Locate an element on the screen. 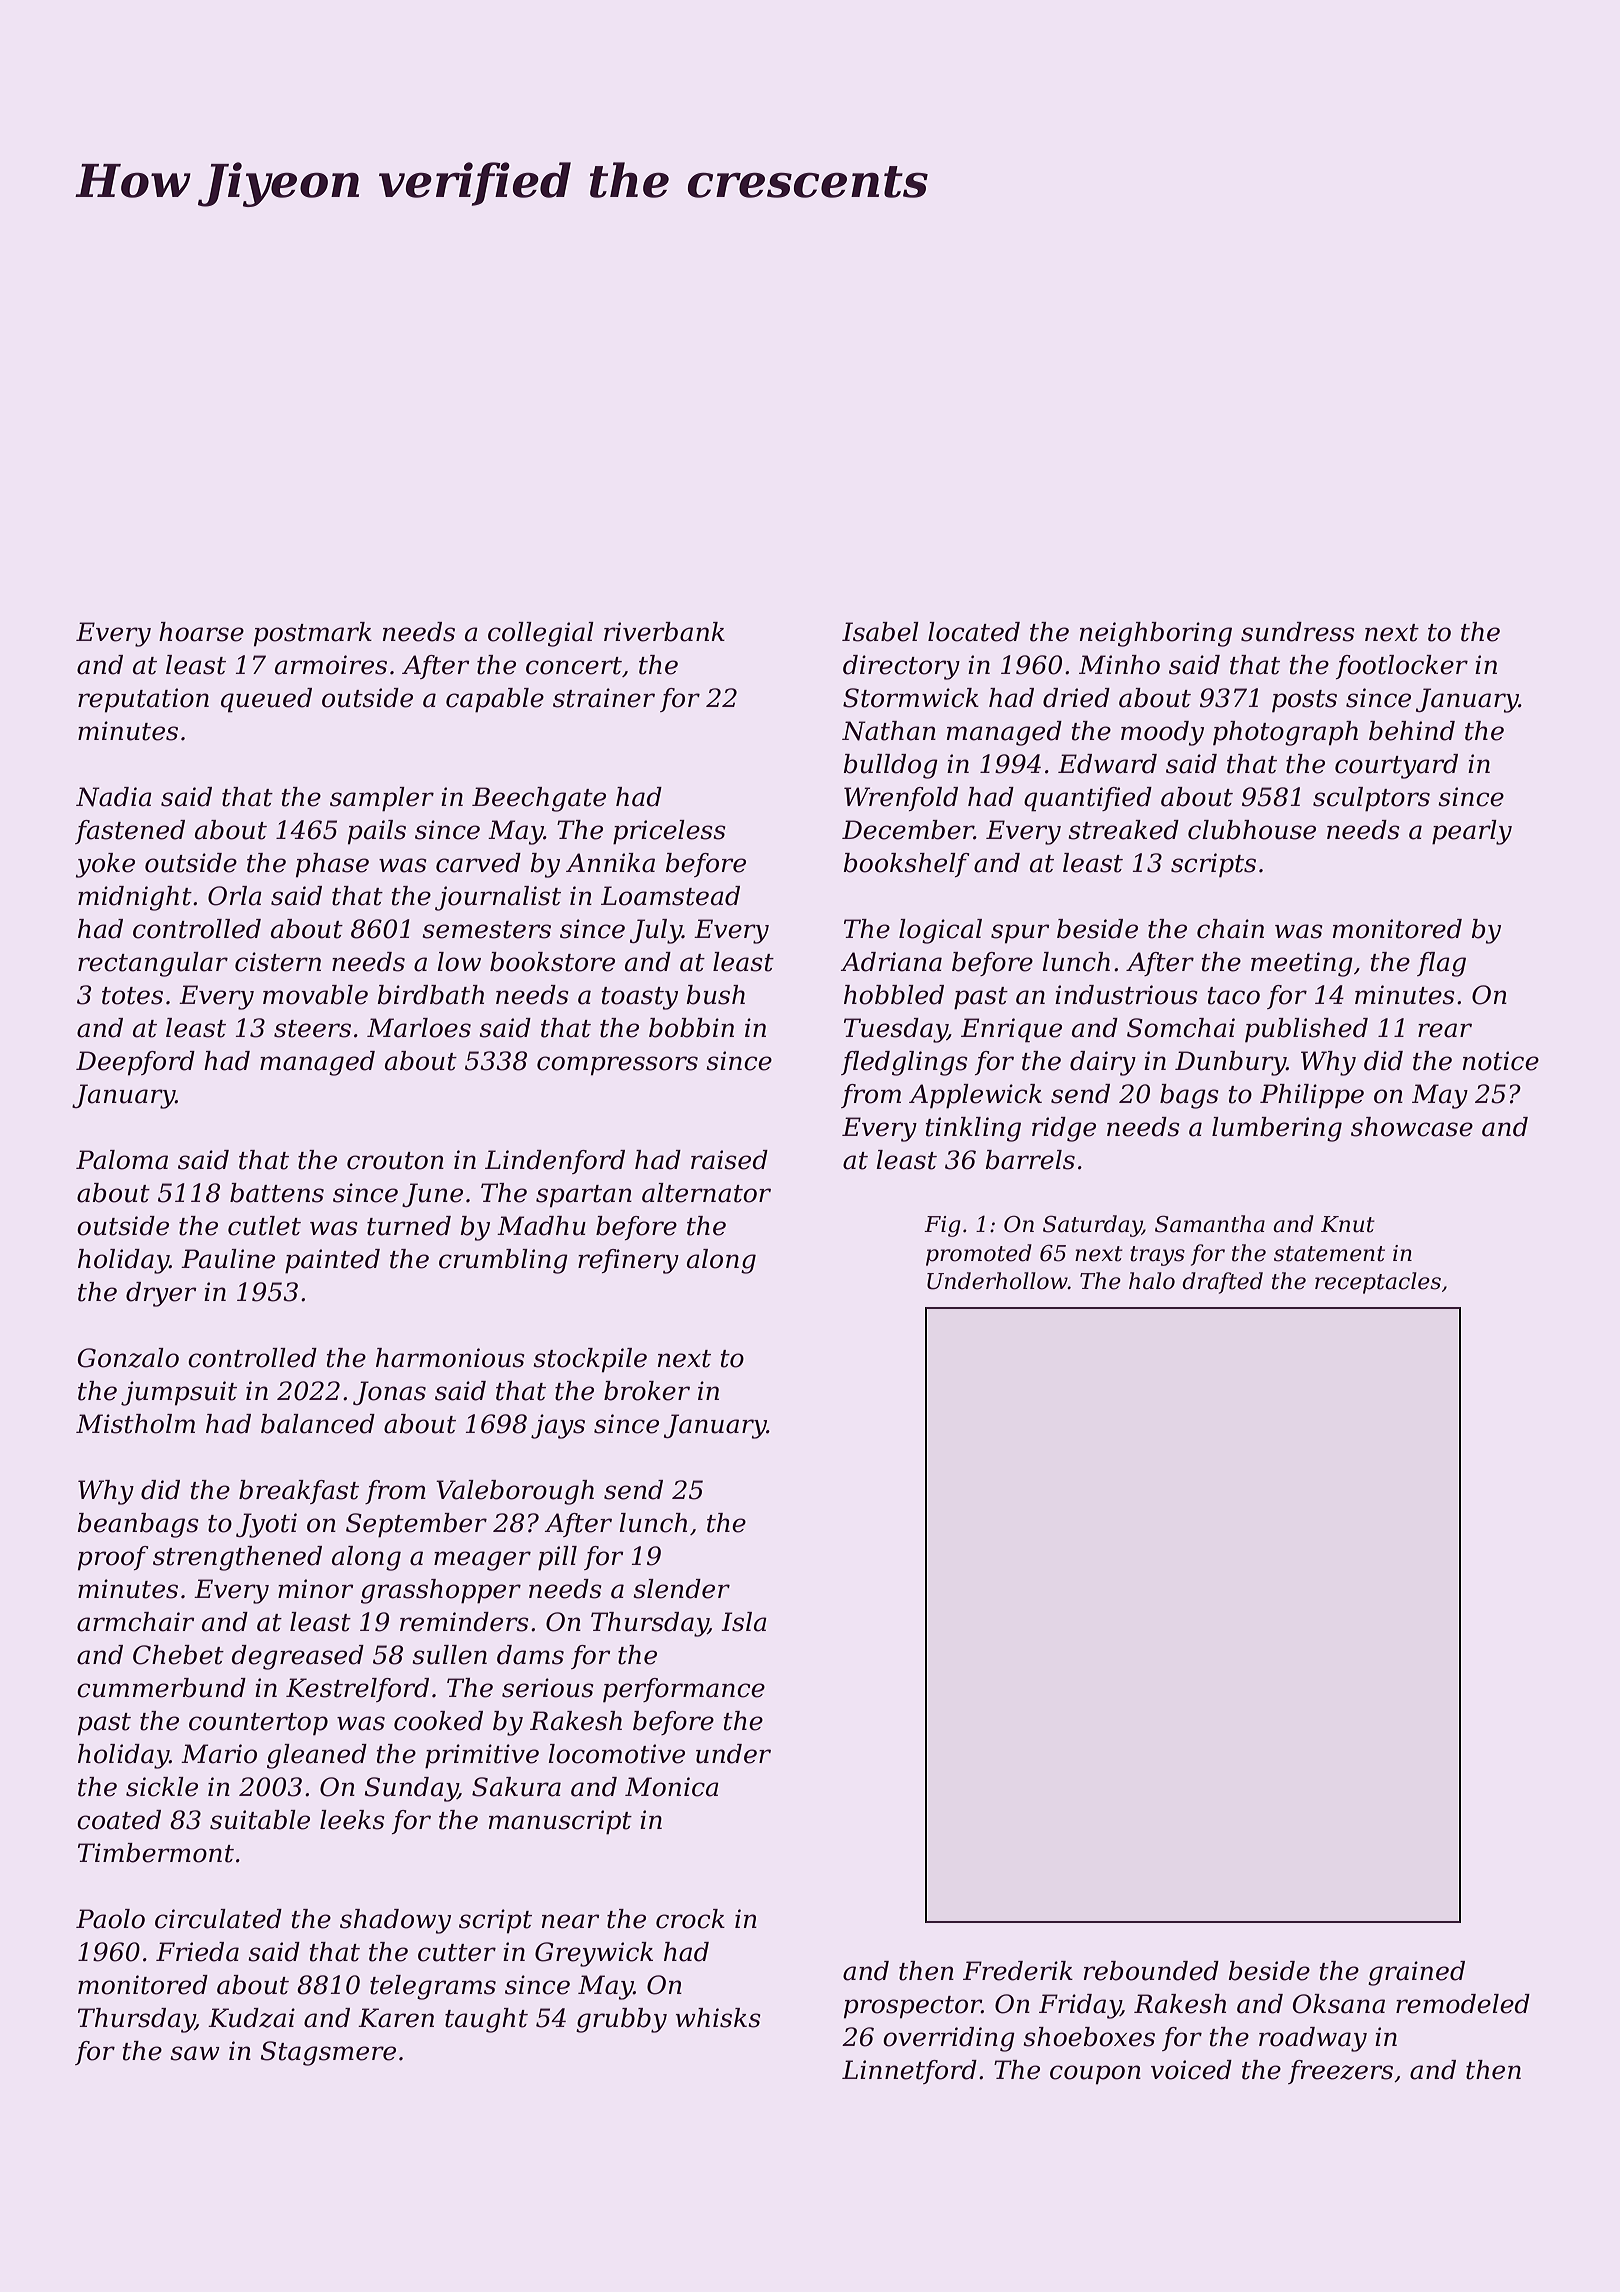  balanced is located at coordinates (318, 1424).
